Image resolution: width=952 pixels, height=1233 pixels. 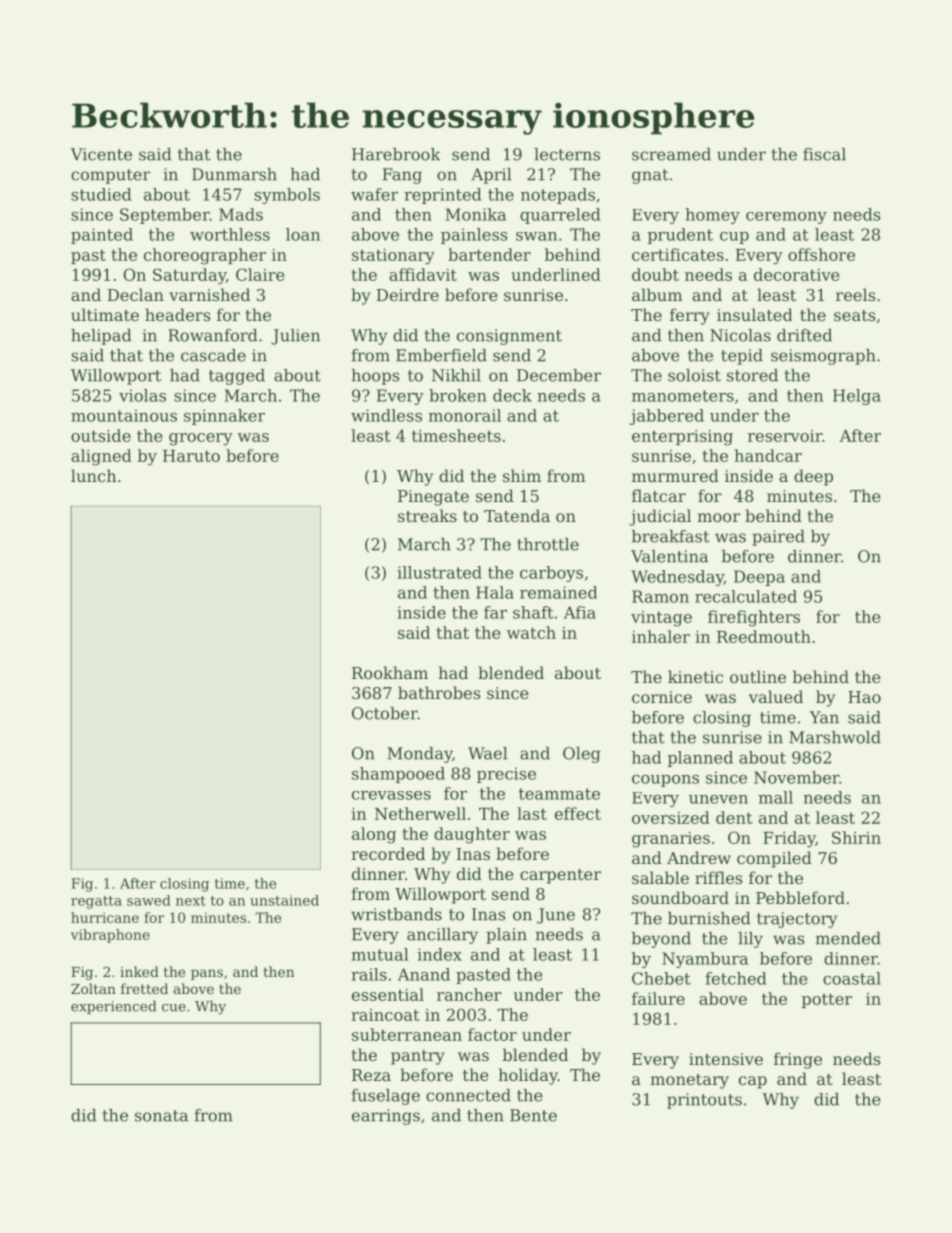 I want to click on decorative, so click(x=796, y=274).
